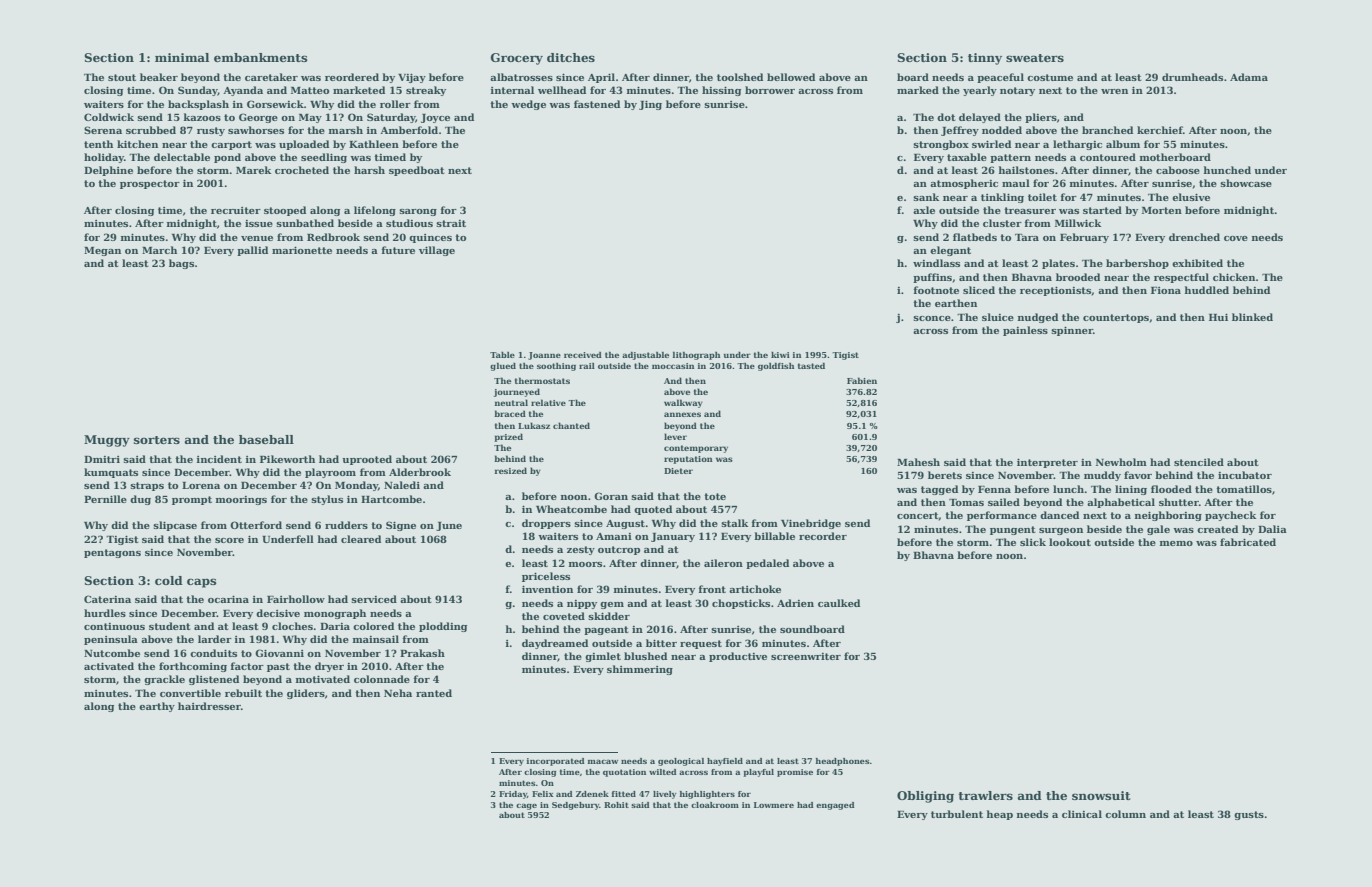  What do you see at coordinates (862, 380) in the page?
I see `Fabien` at bounding box center [862, 380].
